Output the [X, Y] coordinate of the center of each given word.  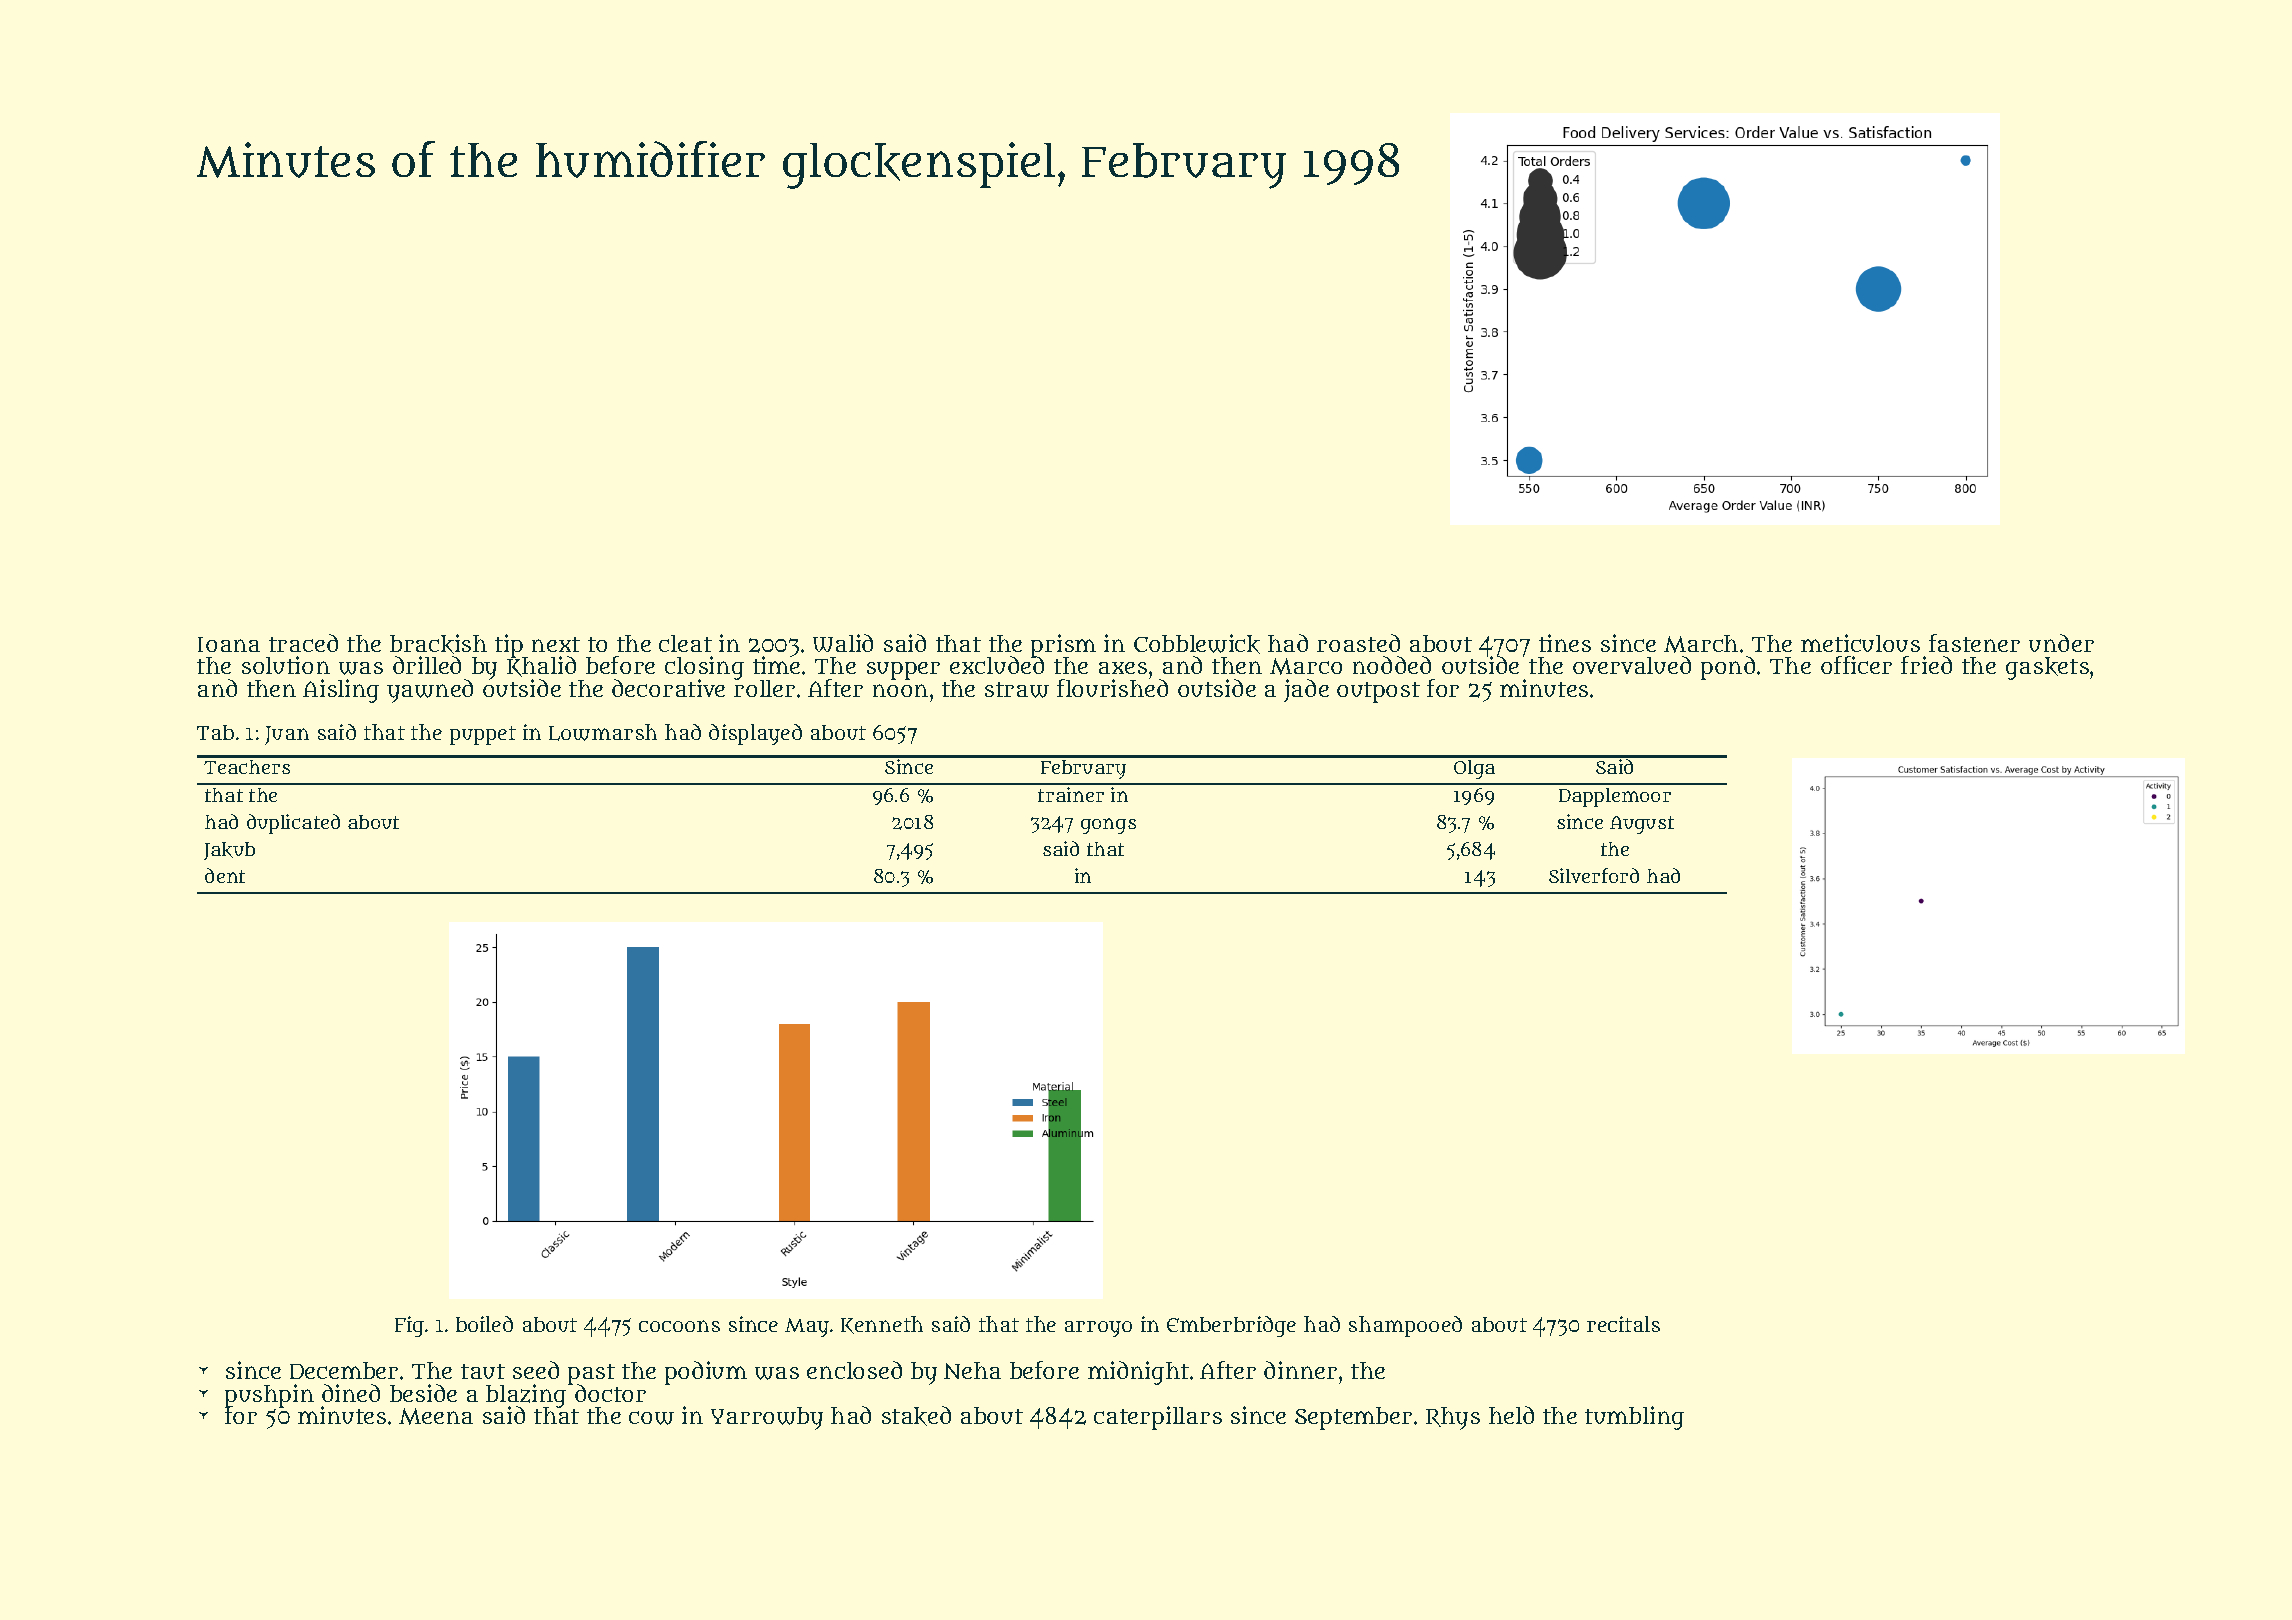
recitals [1623, 1324]
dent [225, 875]
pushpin [269, 1395]
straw [1017, 690]
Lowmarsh [603, 732]
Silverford [1594, 875]
